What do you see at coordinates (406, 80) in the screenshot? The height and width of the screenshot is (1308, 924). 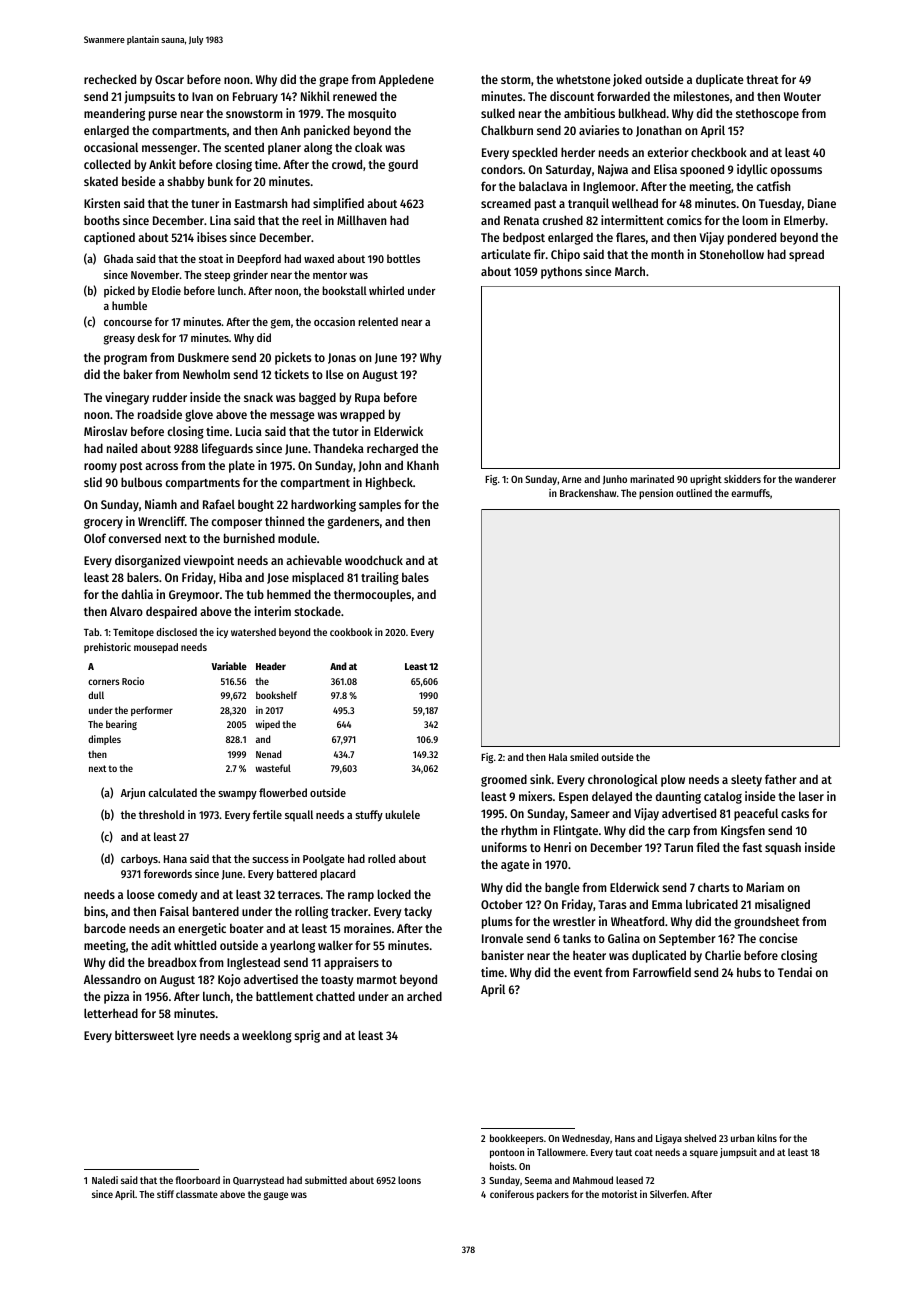 I see `Appledene` at bounding box center [406, 80].
